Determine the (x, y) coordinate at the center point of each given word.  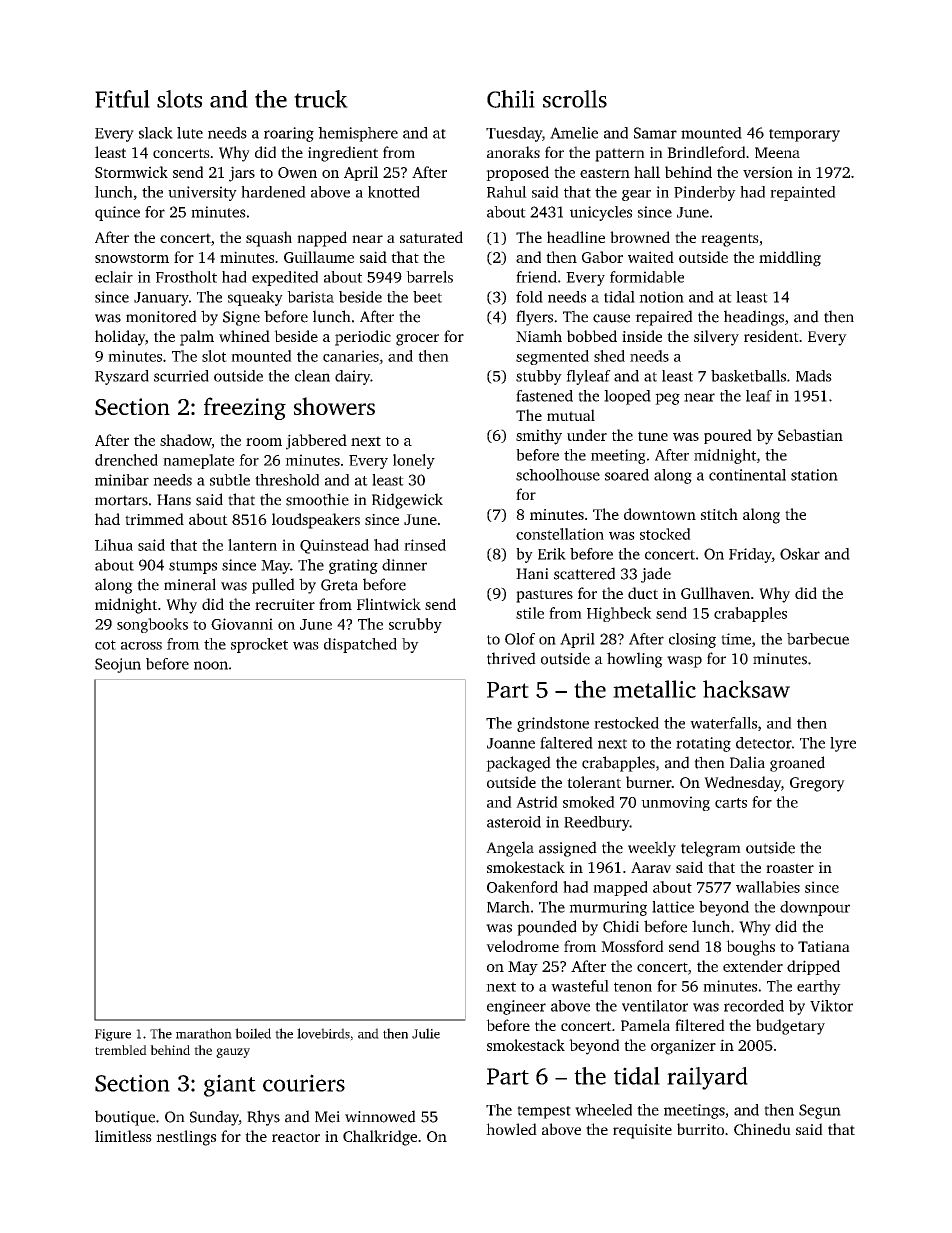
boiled (253, 1033)
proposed (517, 173)
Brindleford (706, 152)
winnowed (380, 1116)
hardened (273, 192)
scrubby (415, 625)
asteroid (514, 822)
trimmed (154, 519)
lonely (414, 461)
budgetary (790, 1027)
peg (667, 399)
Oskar (800, 554)
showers (334, 406)
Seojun (118, 665)
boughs (750, 948)
